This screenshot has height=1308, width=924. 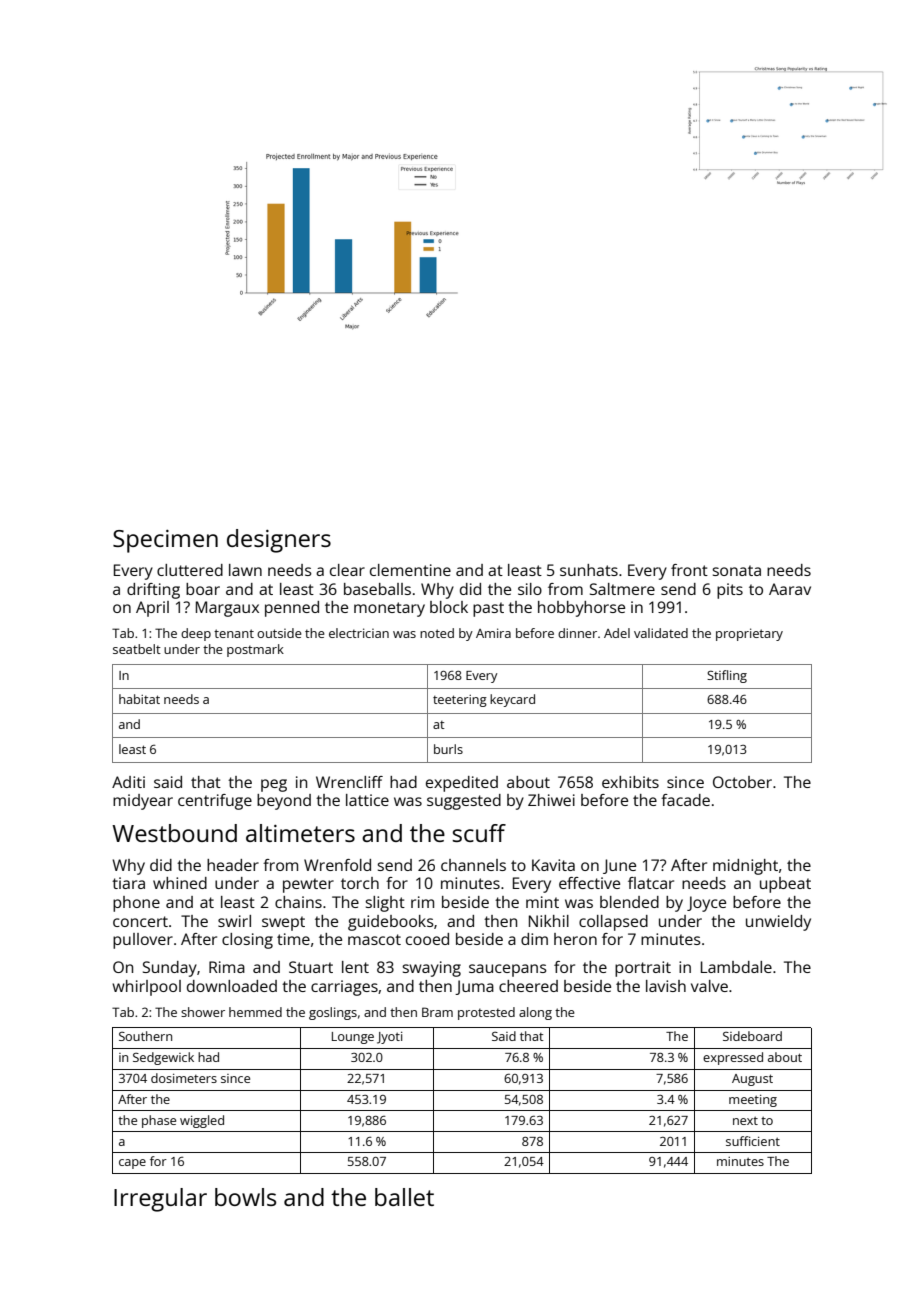 I want to click on baseballs, so click(x=377, y=589).
